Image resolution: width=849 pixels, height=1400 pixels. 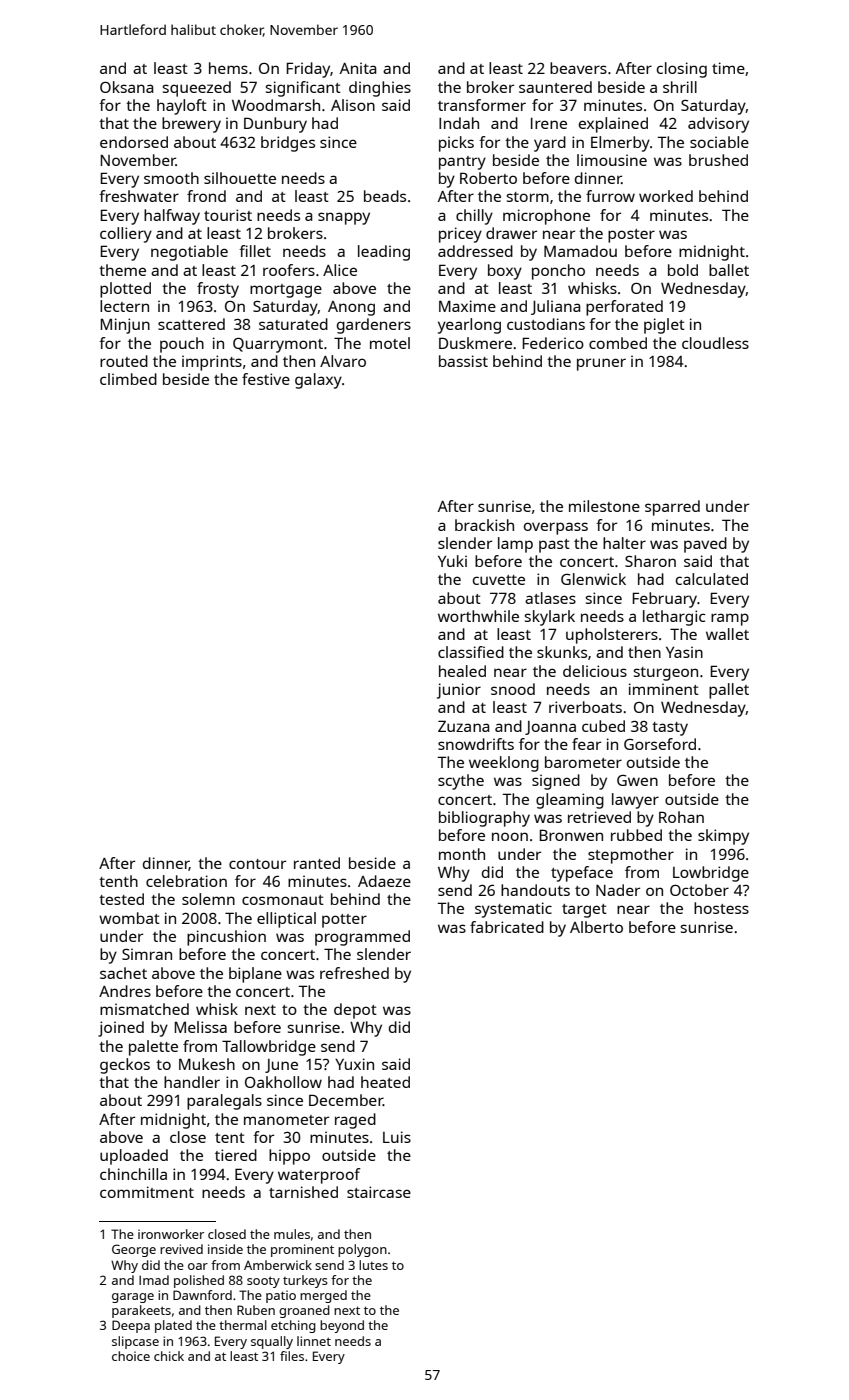 I want to click on bassist, so click(x=463, y=361).
